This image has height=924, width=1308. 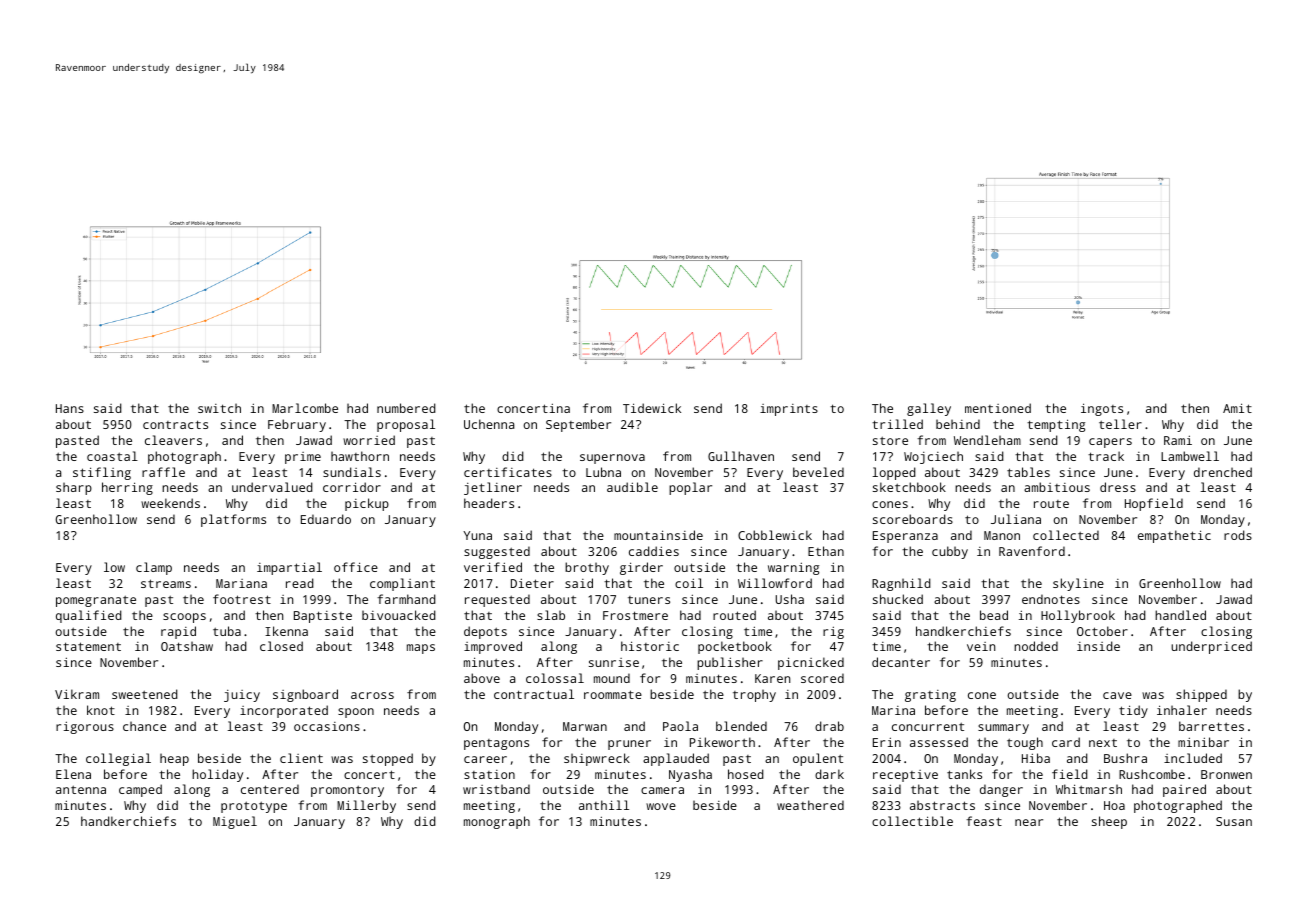 What do you see at coordinates (909, 487) in the image?
I see `sketchbook` at bounding box center [909, 487].
